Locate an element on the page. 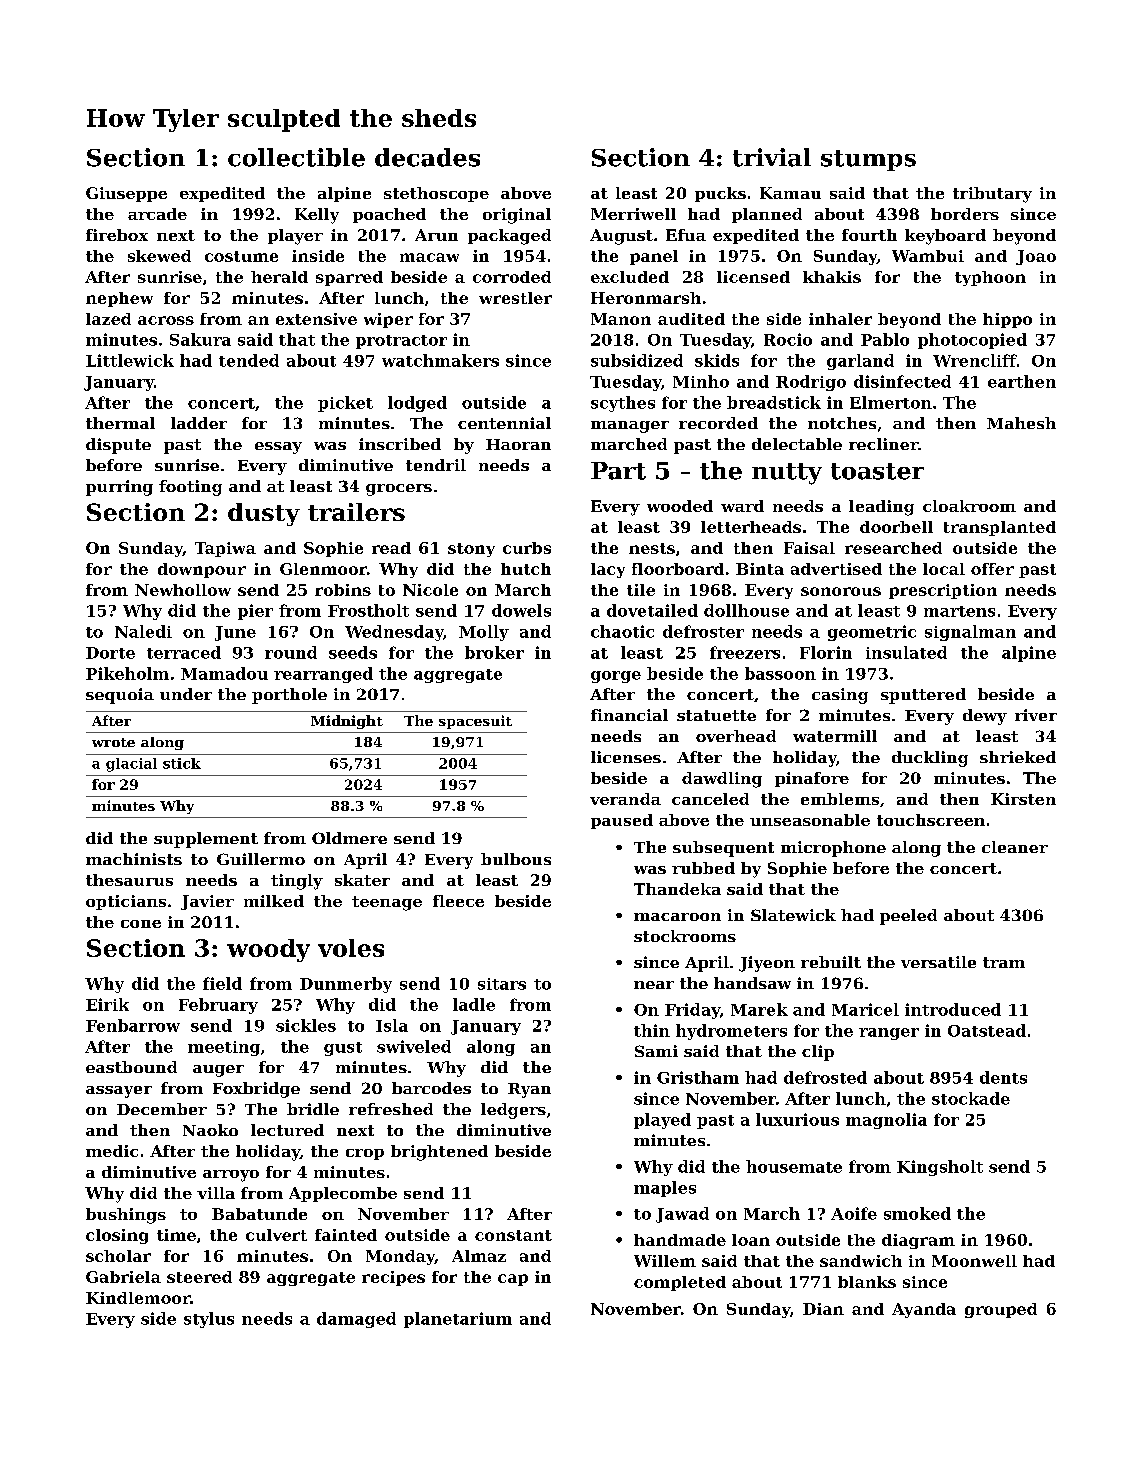  unseasonable is located at coordinates (810, 820).
